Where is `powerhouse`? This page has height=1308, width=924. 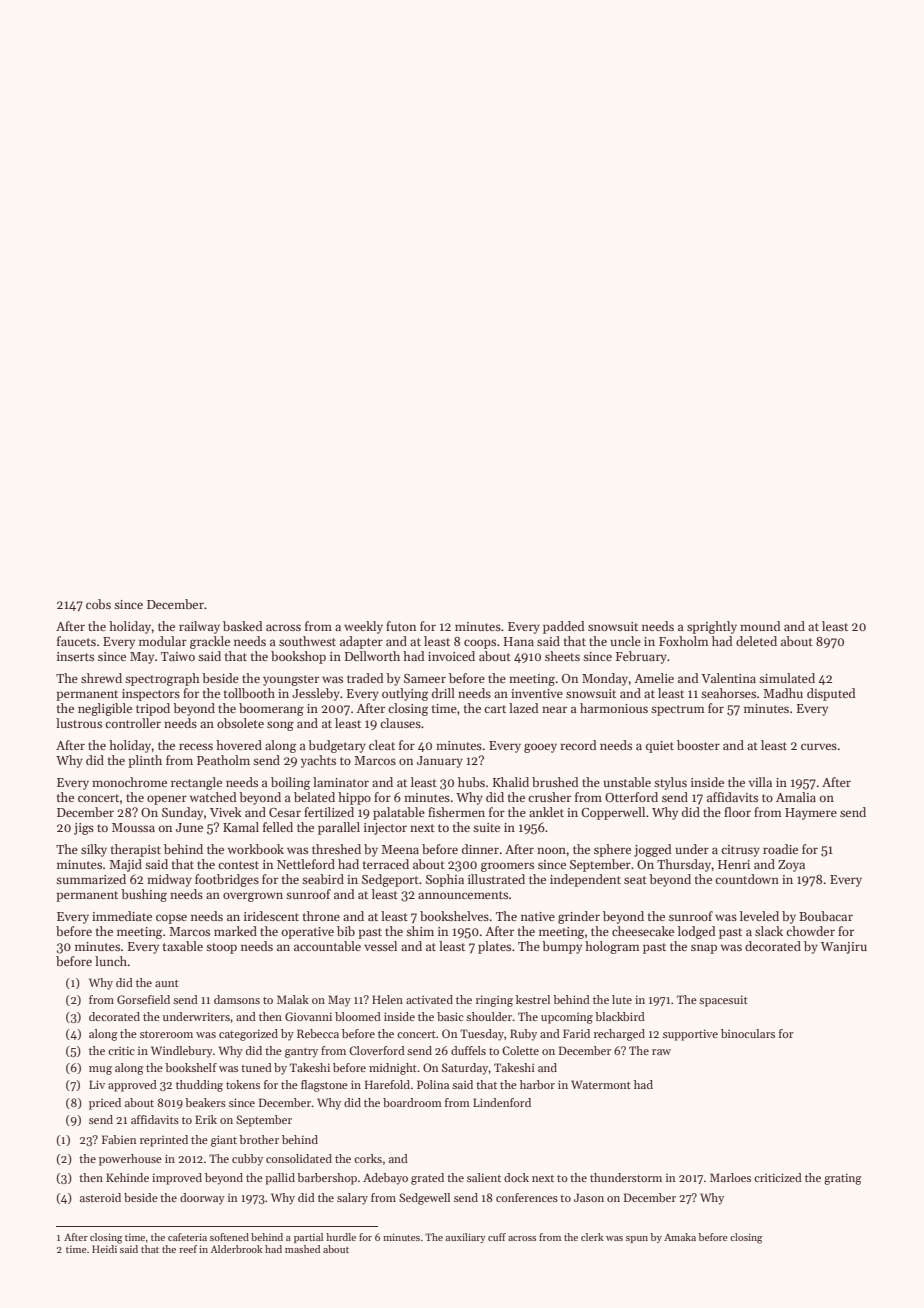 powerhouse is located at coordinates (130, 1160).
